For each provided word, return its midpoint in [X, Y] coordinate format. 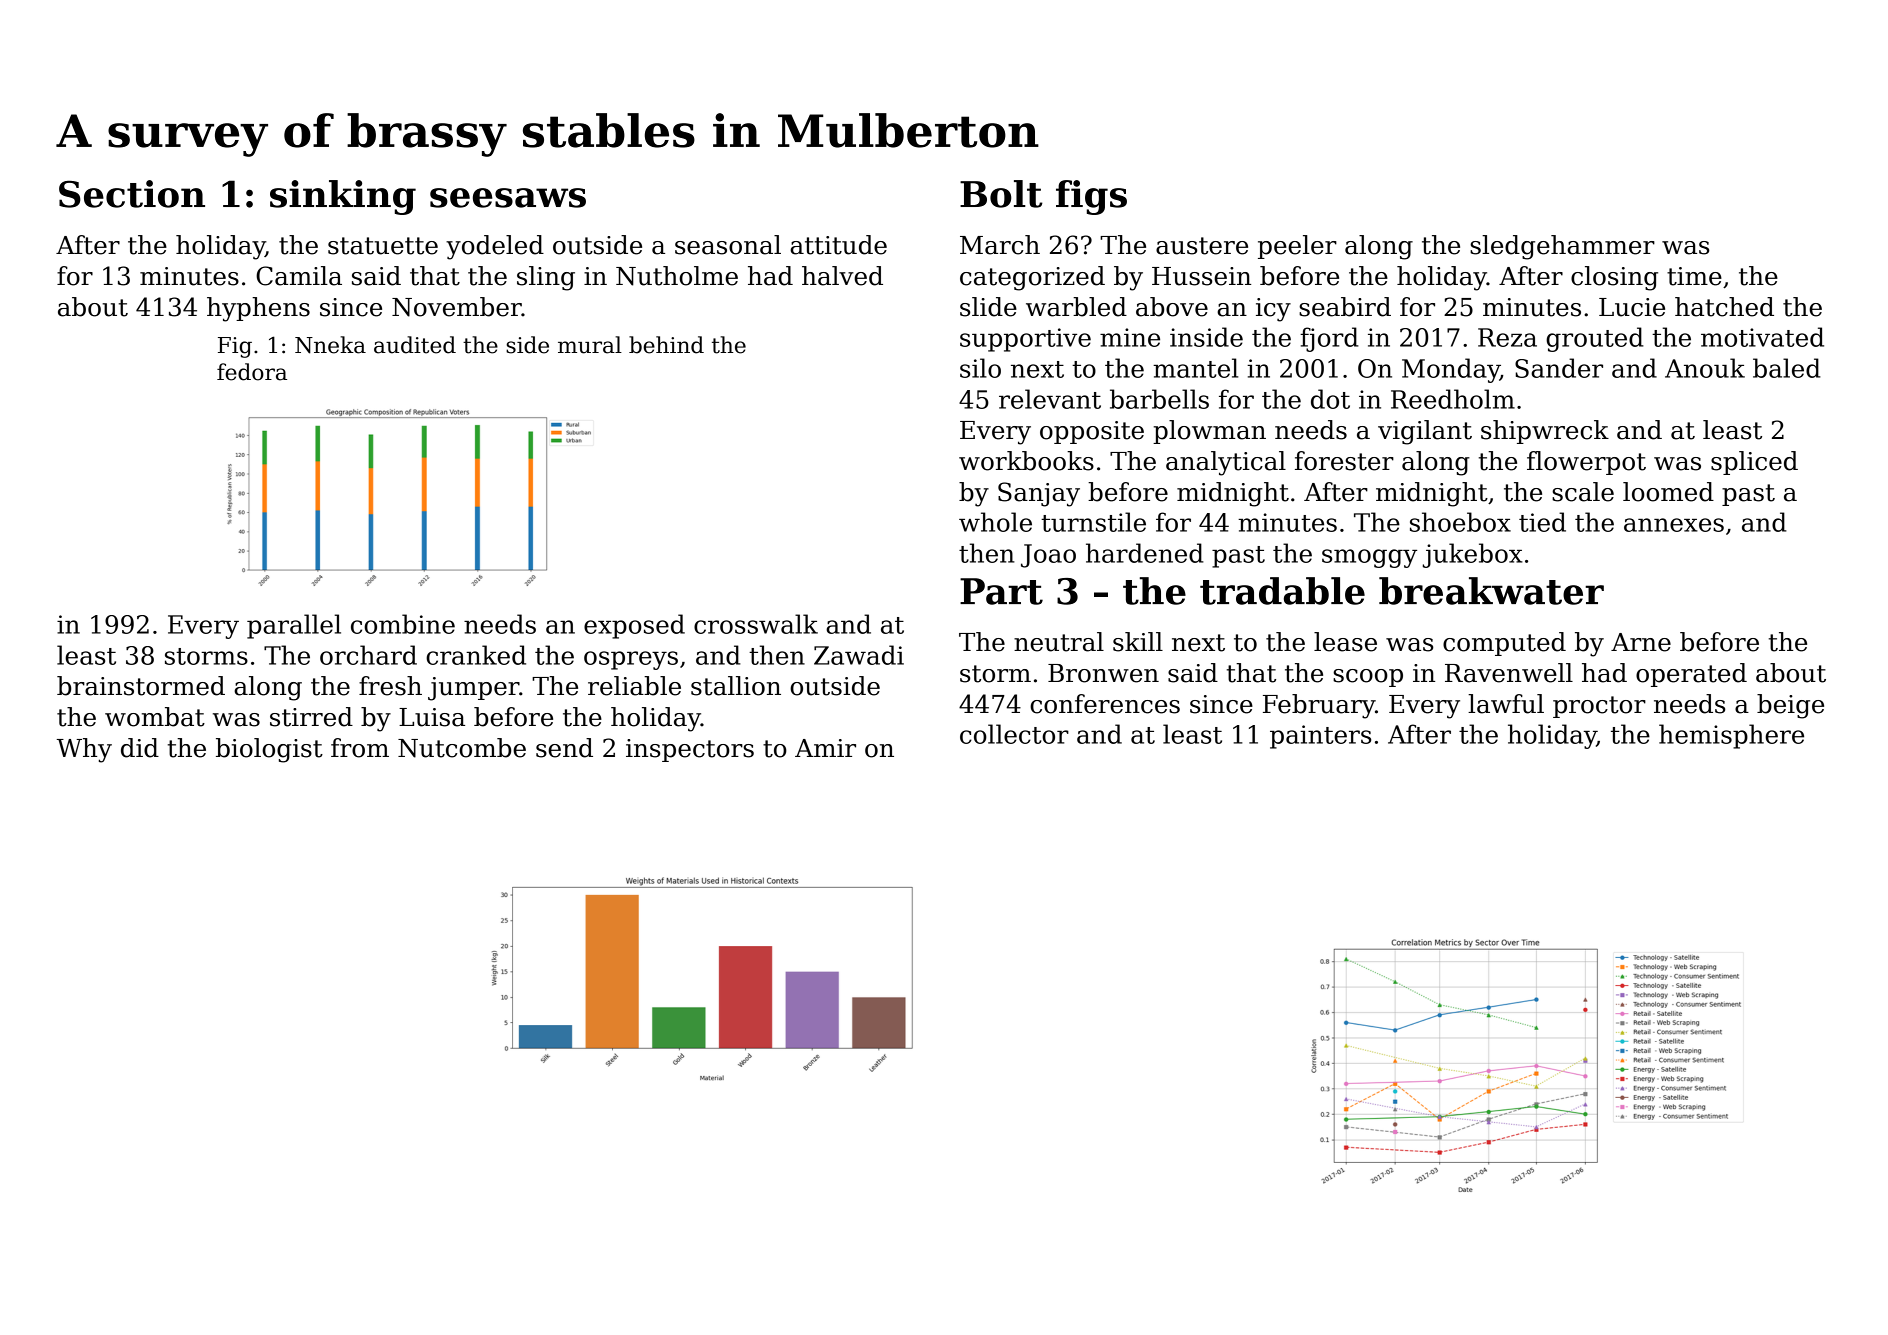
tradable [1282, 591]
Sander [1559, 368]
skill [1138, 642]
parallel [294, 626]
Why [84, 750]
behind [666, 345]
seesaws [508, 198]
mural [590, 345]
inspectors [690, 750]
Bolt [1001, 194]
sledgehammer [1562, 247]
